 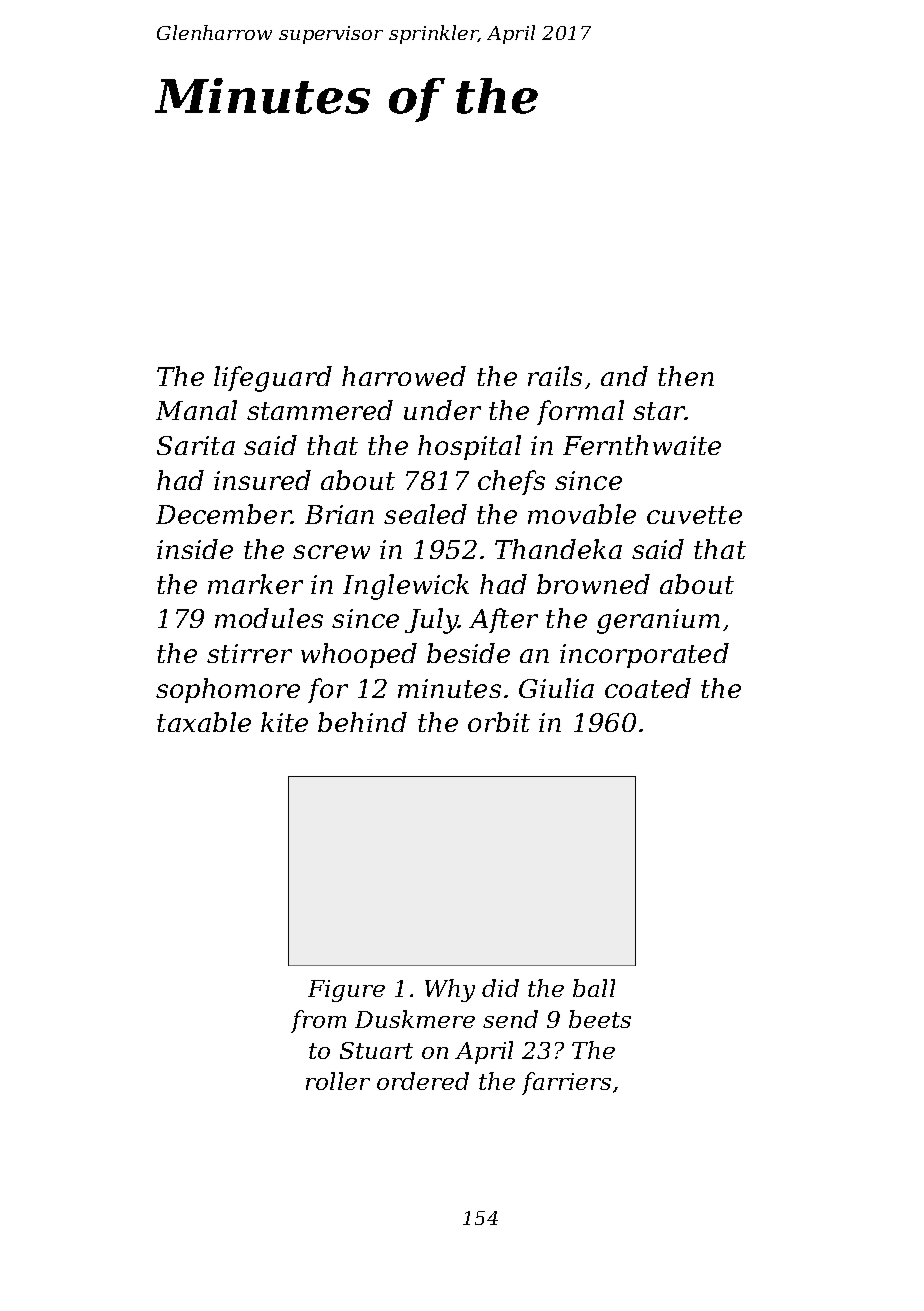 I want to click on under, so click(x=442, y=410).
